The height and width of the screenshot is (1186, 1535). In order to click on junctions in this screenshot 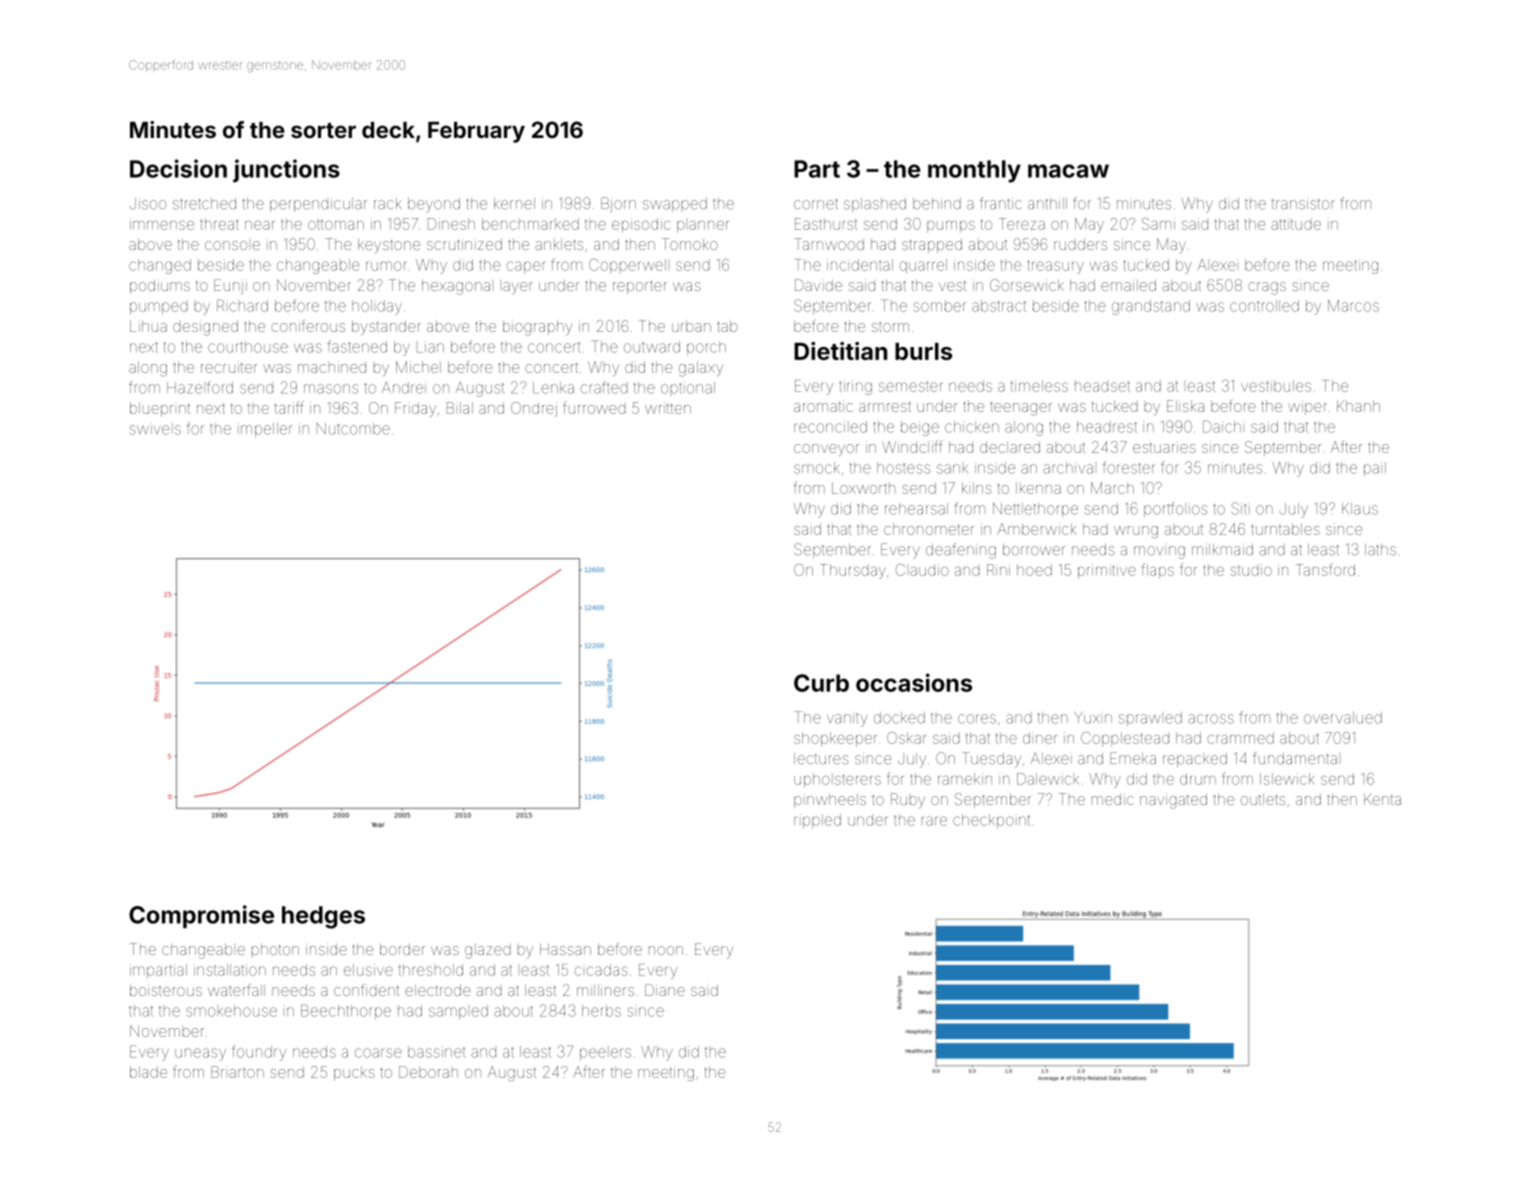, I will do `click(286, 171)`.
